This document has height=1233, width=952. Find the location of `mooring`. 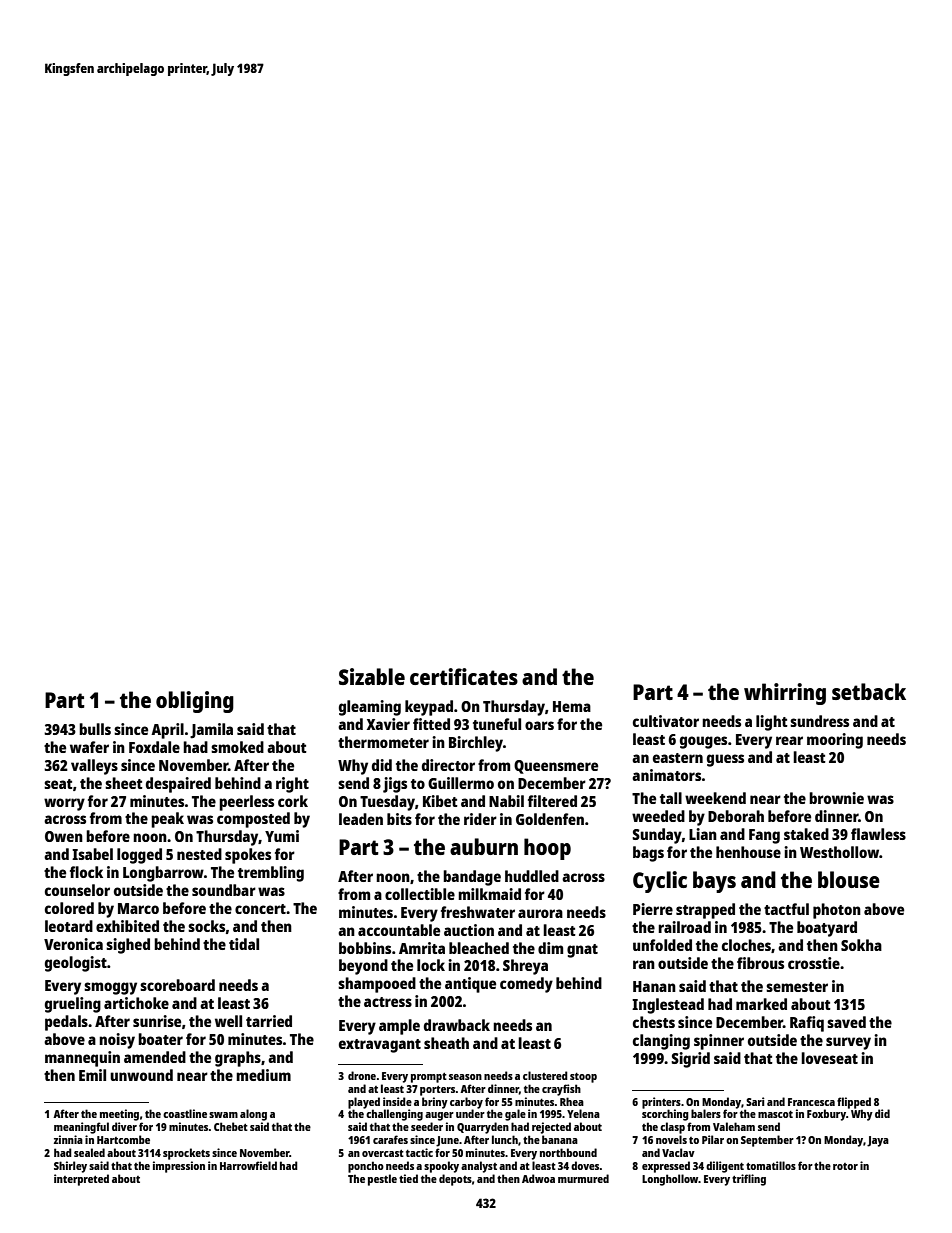

mooring is located at coordinates (835, 741).
